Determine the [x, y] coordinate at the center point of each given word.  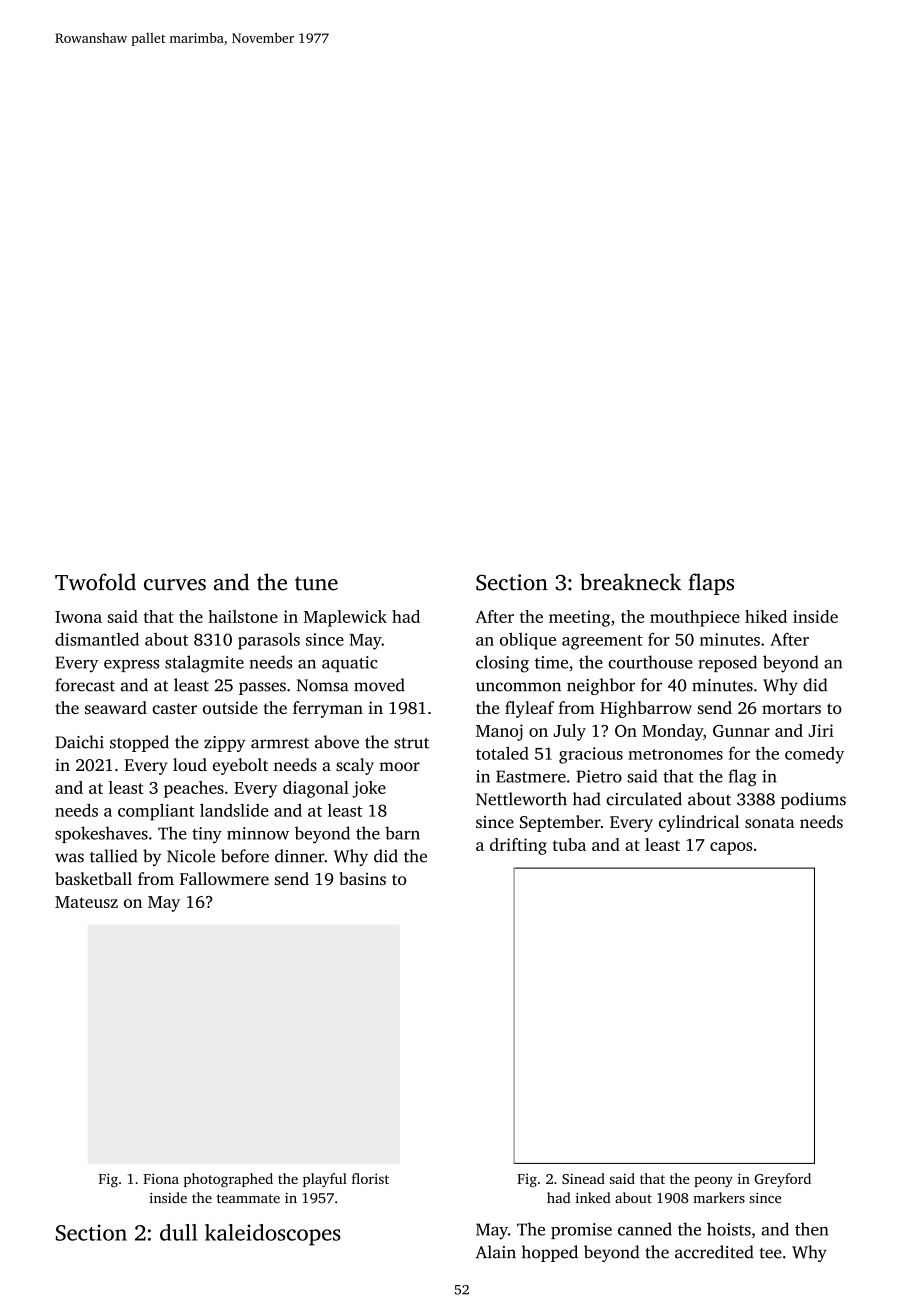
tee [770, 1253]
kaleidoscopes [273, 1235]
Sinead [583, 1178]
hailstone [243, 616]
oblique [528, 641]
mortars [791, 708]
